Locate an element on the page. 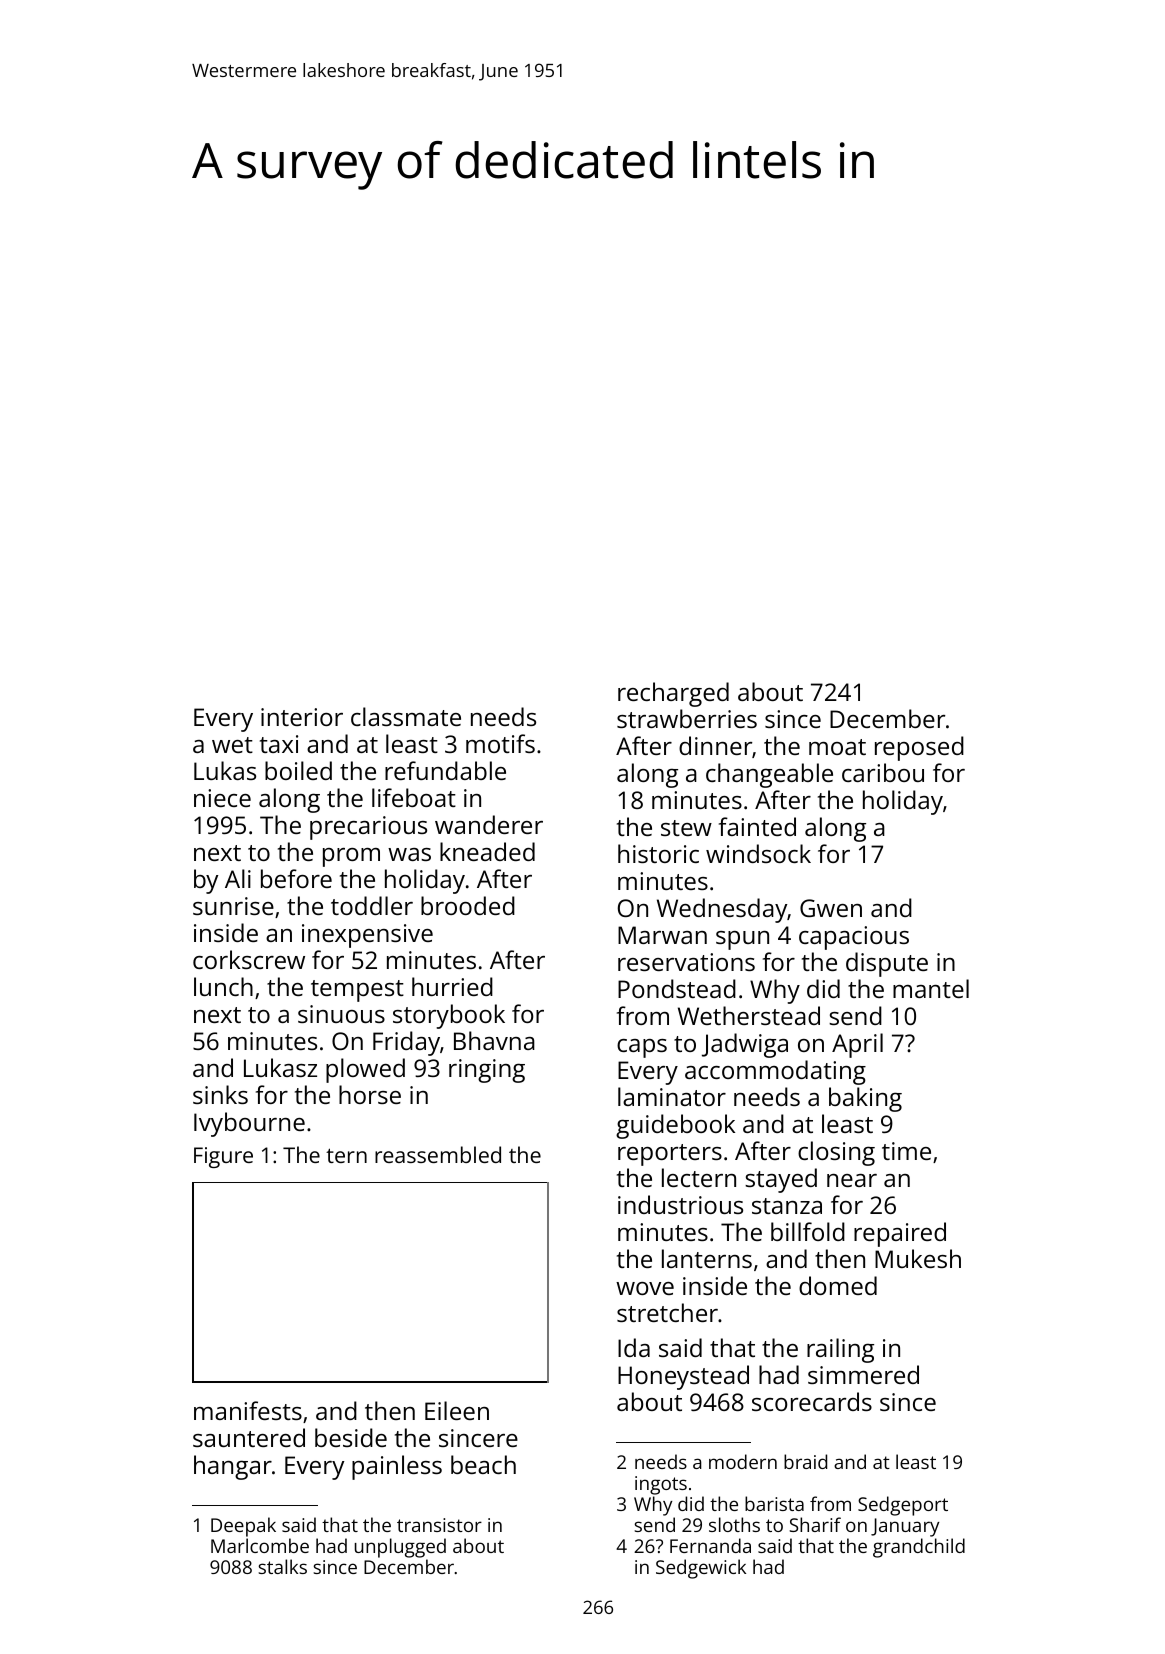 The height and width of the page is (1654, 1165). reassembled is located at coordinates (438, 1154).
